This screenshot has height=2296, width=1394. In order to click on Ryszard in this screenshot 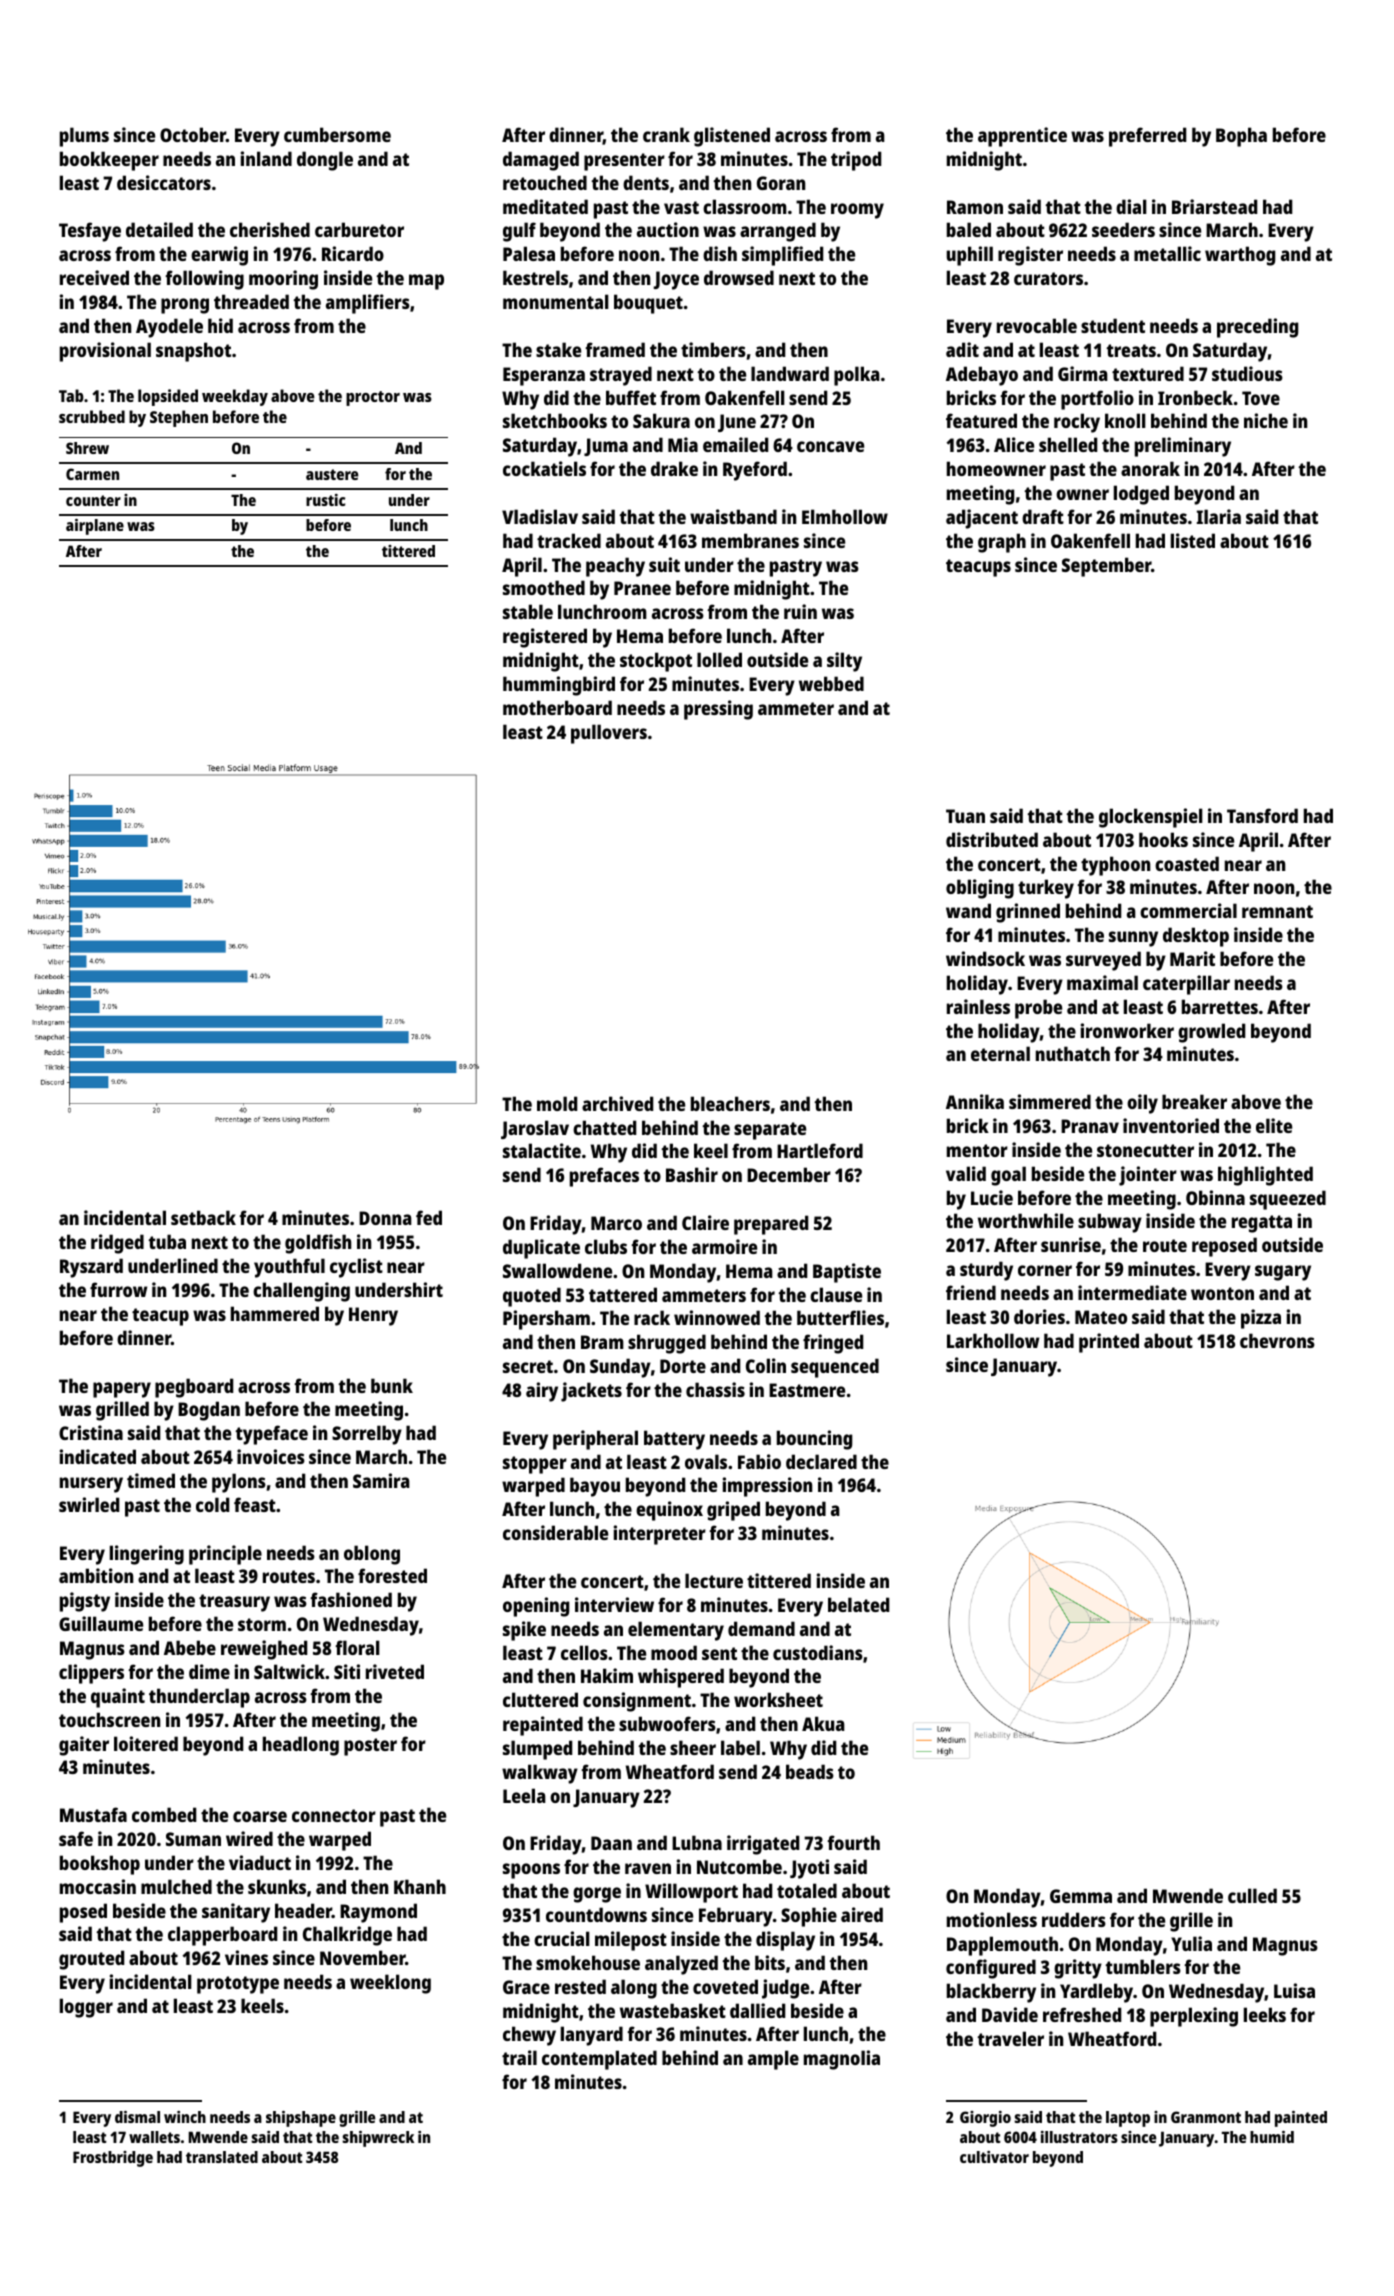, I will do `click(91, 1268)`.
